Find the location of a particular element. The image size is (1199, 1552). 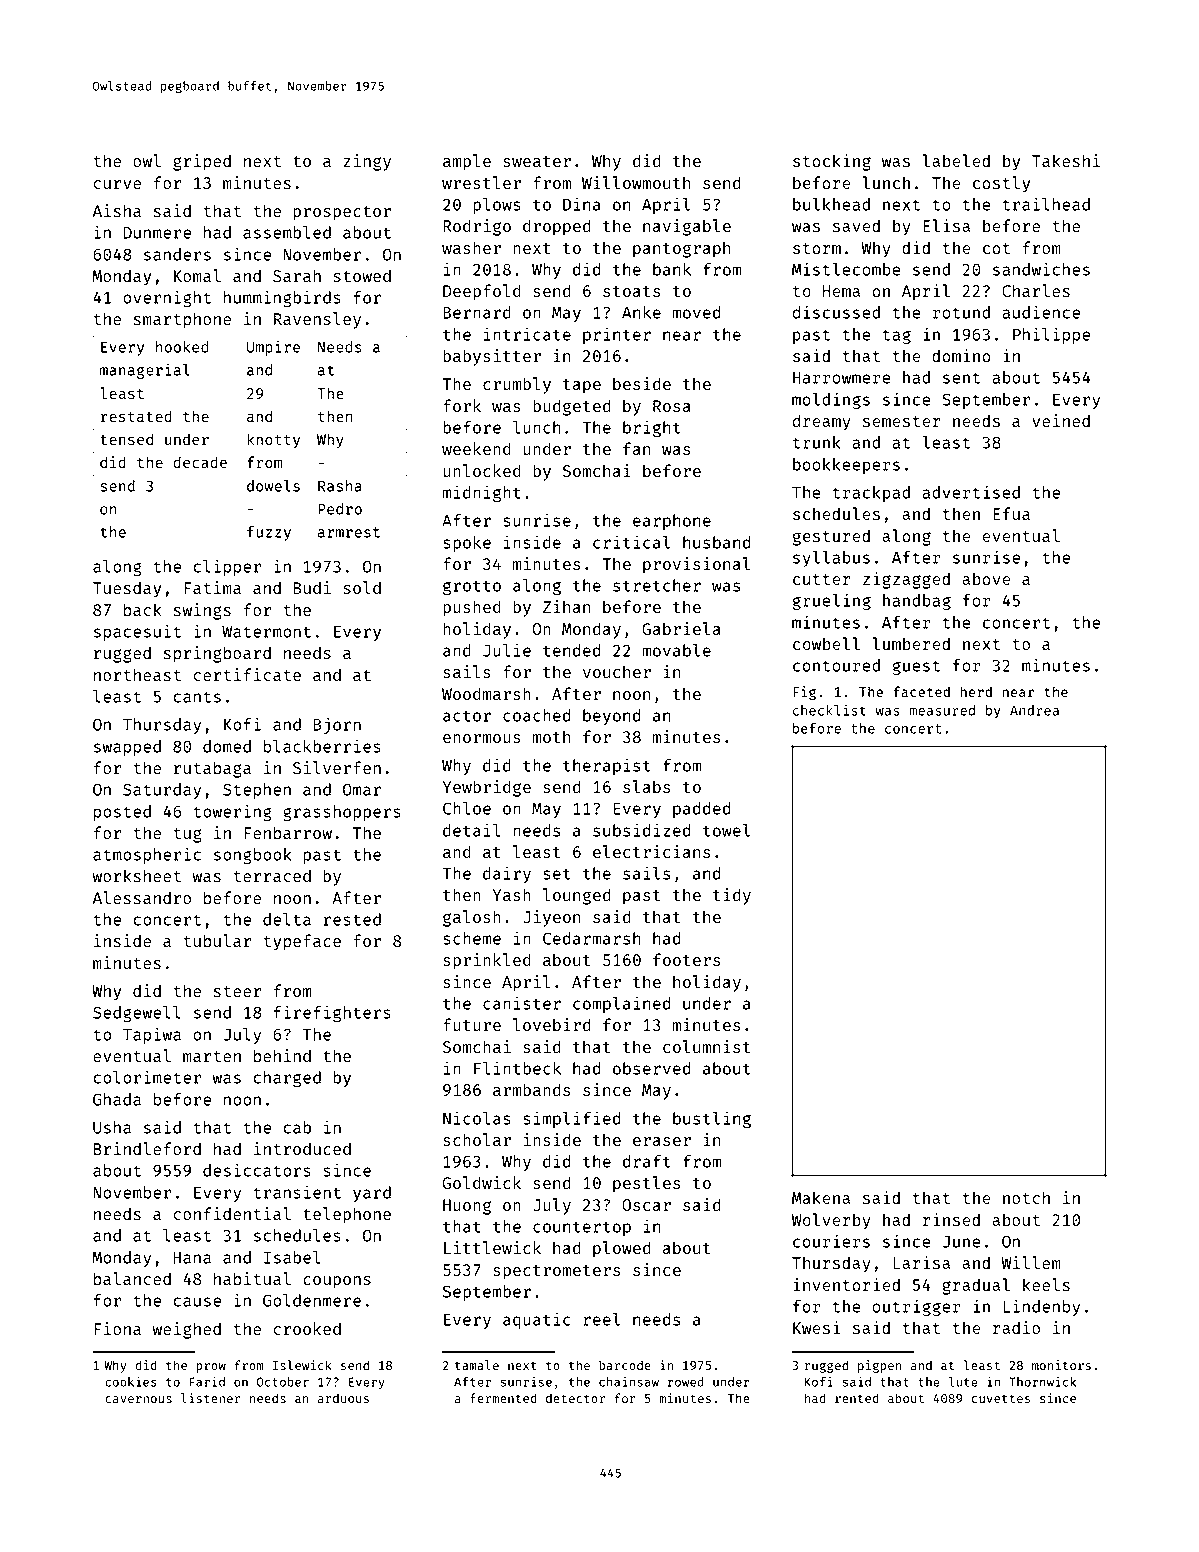

Willowmouth is located at coordinates (636, 182).
